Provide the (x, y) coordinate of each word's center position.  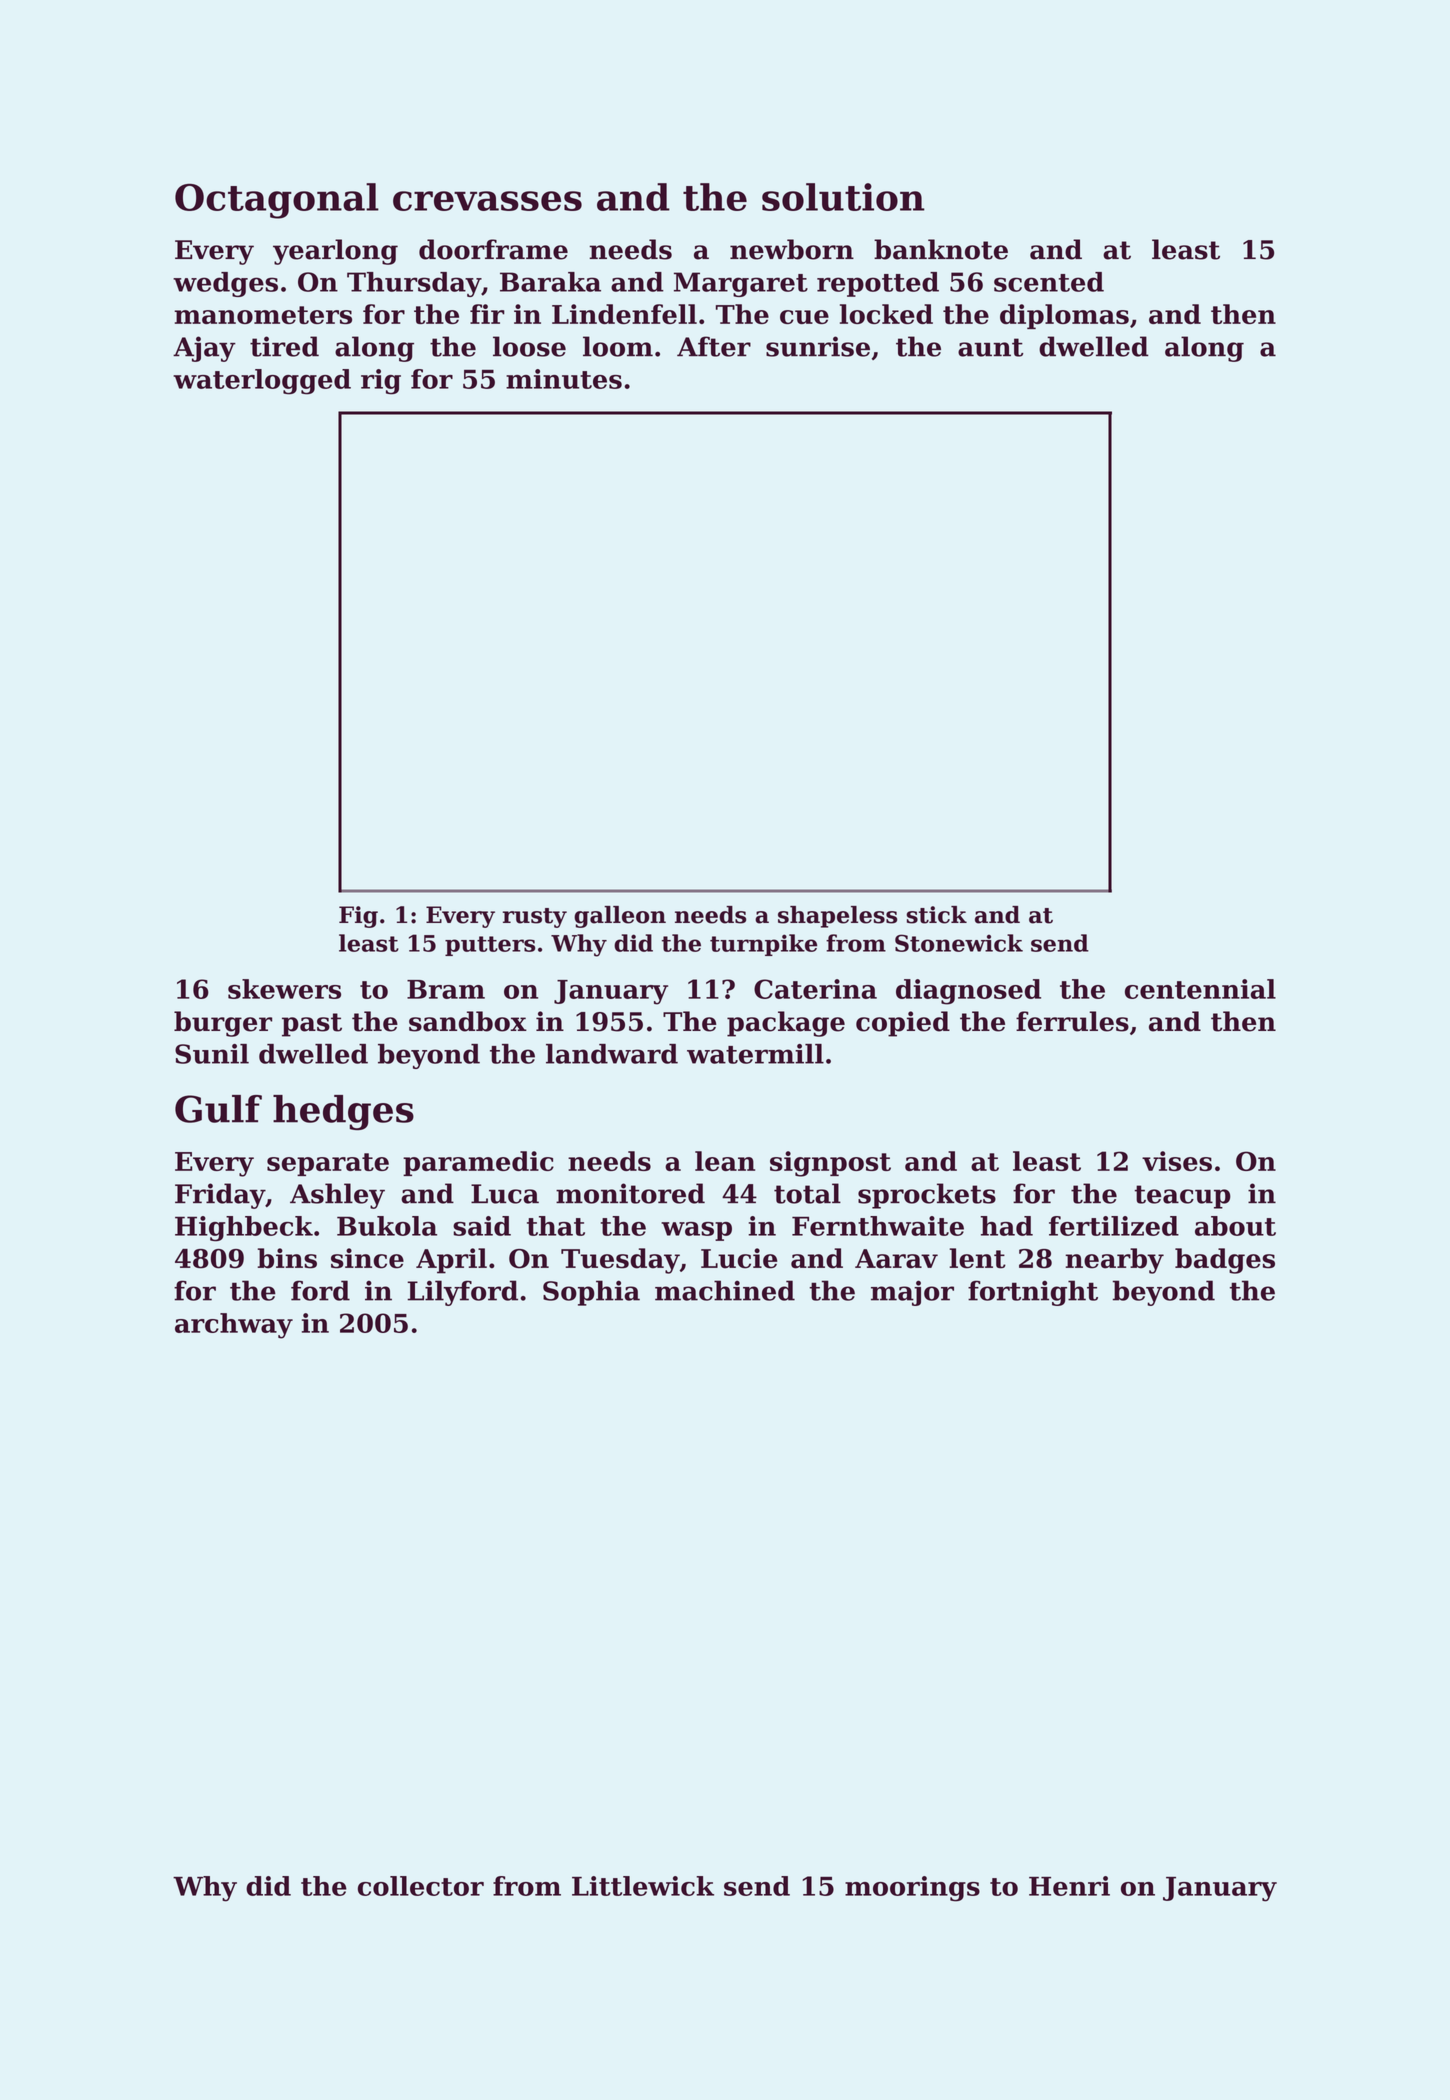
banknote (941, 249)
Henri (1069, 1886)
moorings (912, 1889)
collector (421, 1886)
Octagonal (277, 201)
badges (1225, 1261)
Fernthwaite (878, 1226)
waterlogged (262, 382)
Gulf (218, 1109)
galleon (620, 917)
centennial (1200, 989)
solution (843, 197)
